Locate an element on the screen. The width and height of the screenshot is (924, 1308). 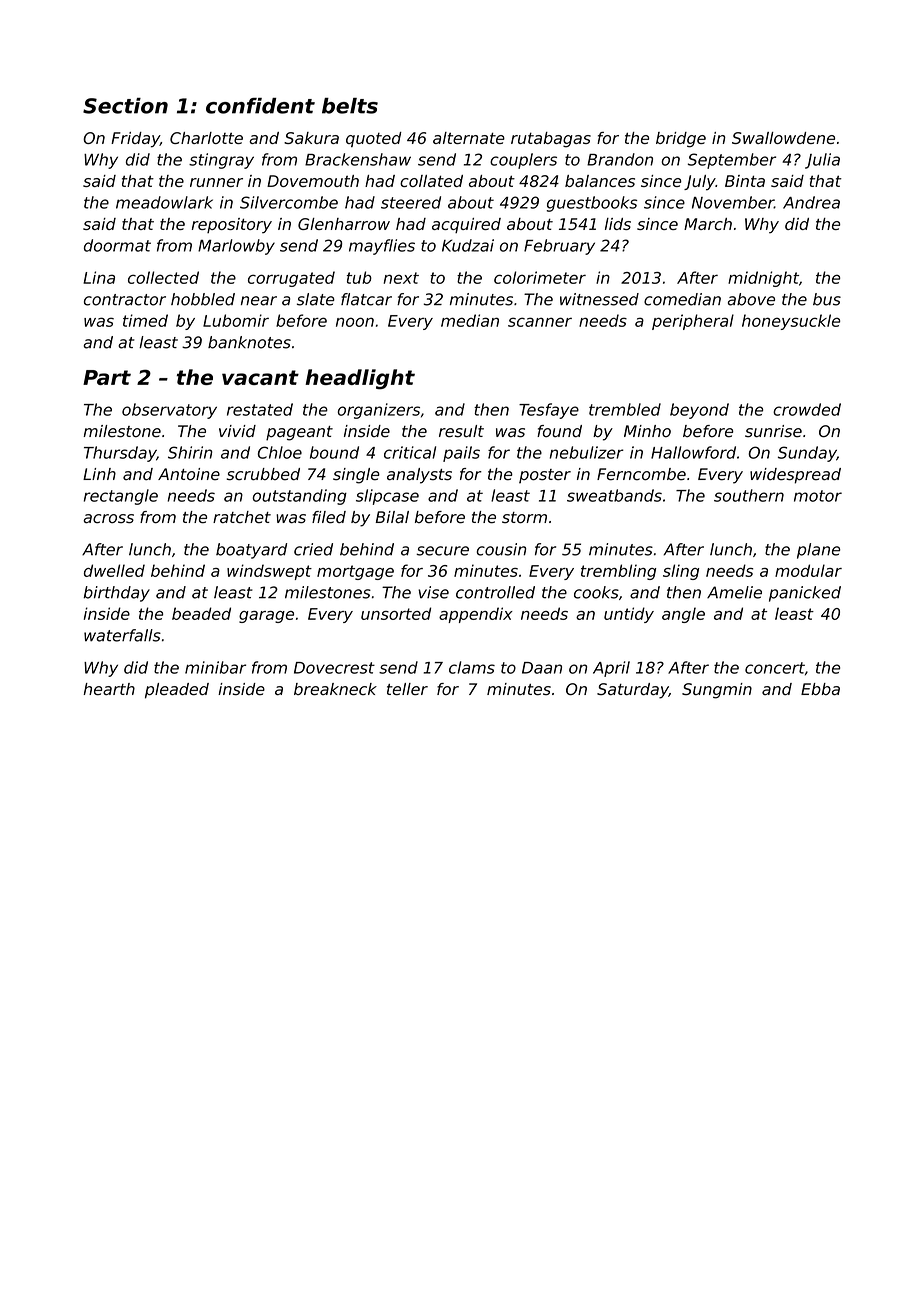
doormat is located at coordinates (117, 245).
